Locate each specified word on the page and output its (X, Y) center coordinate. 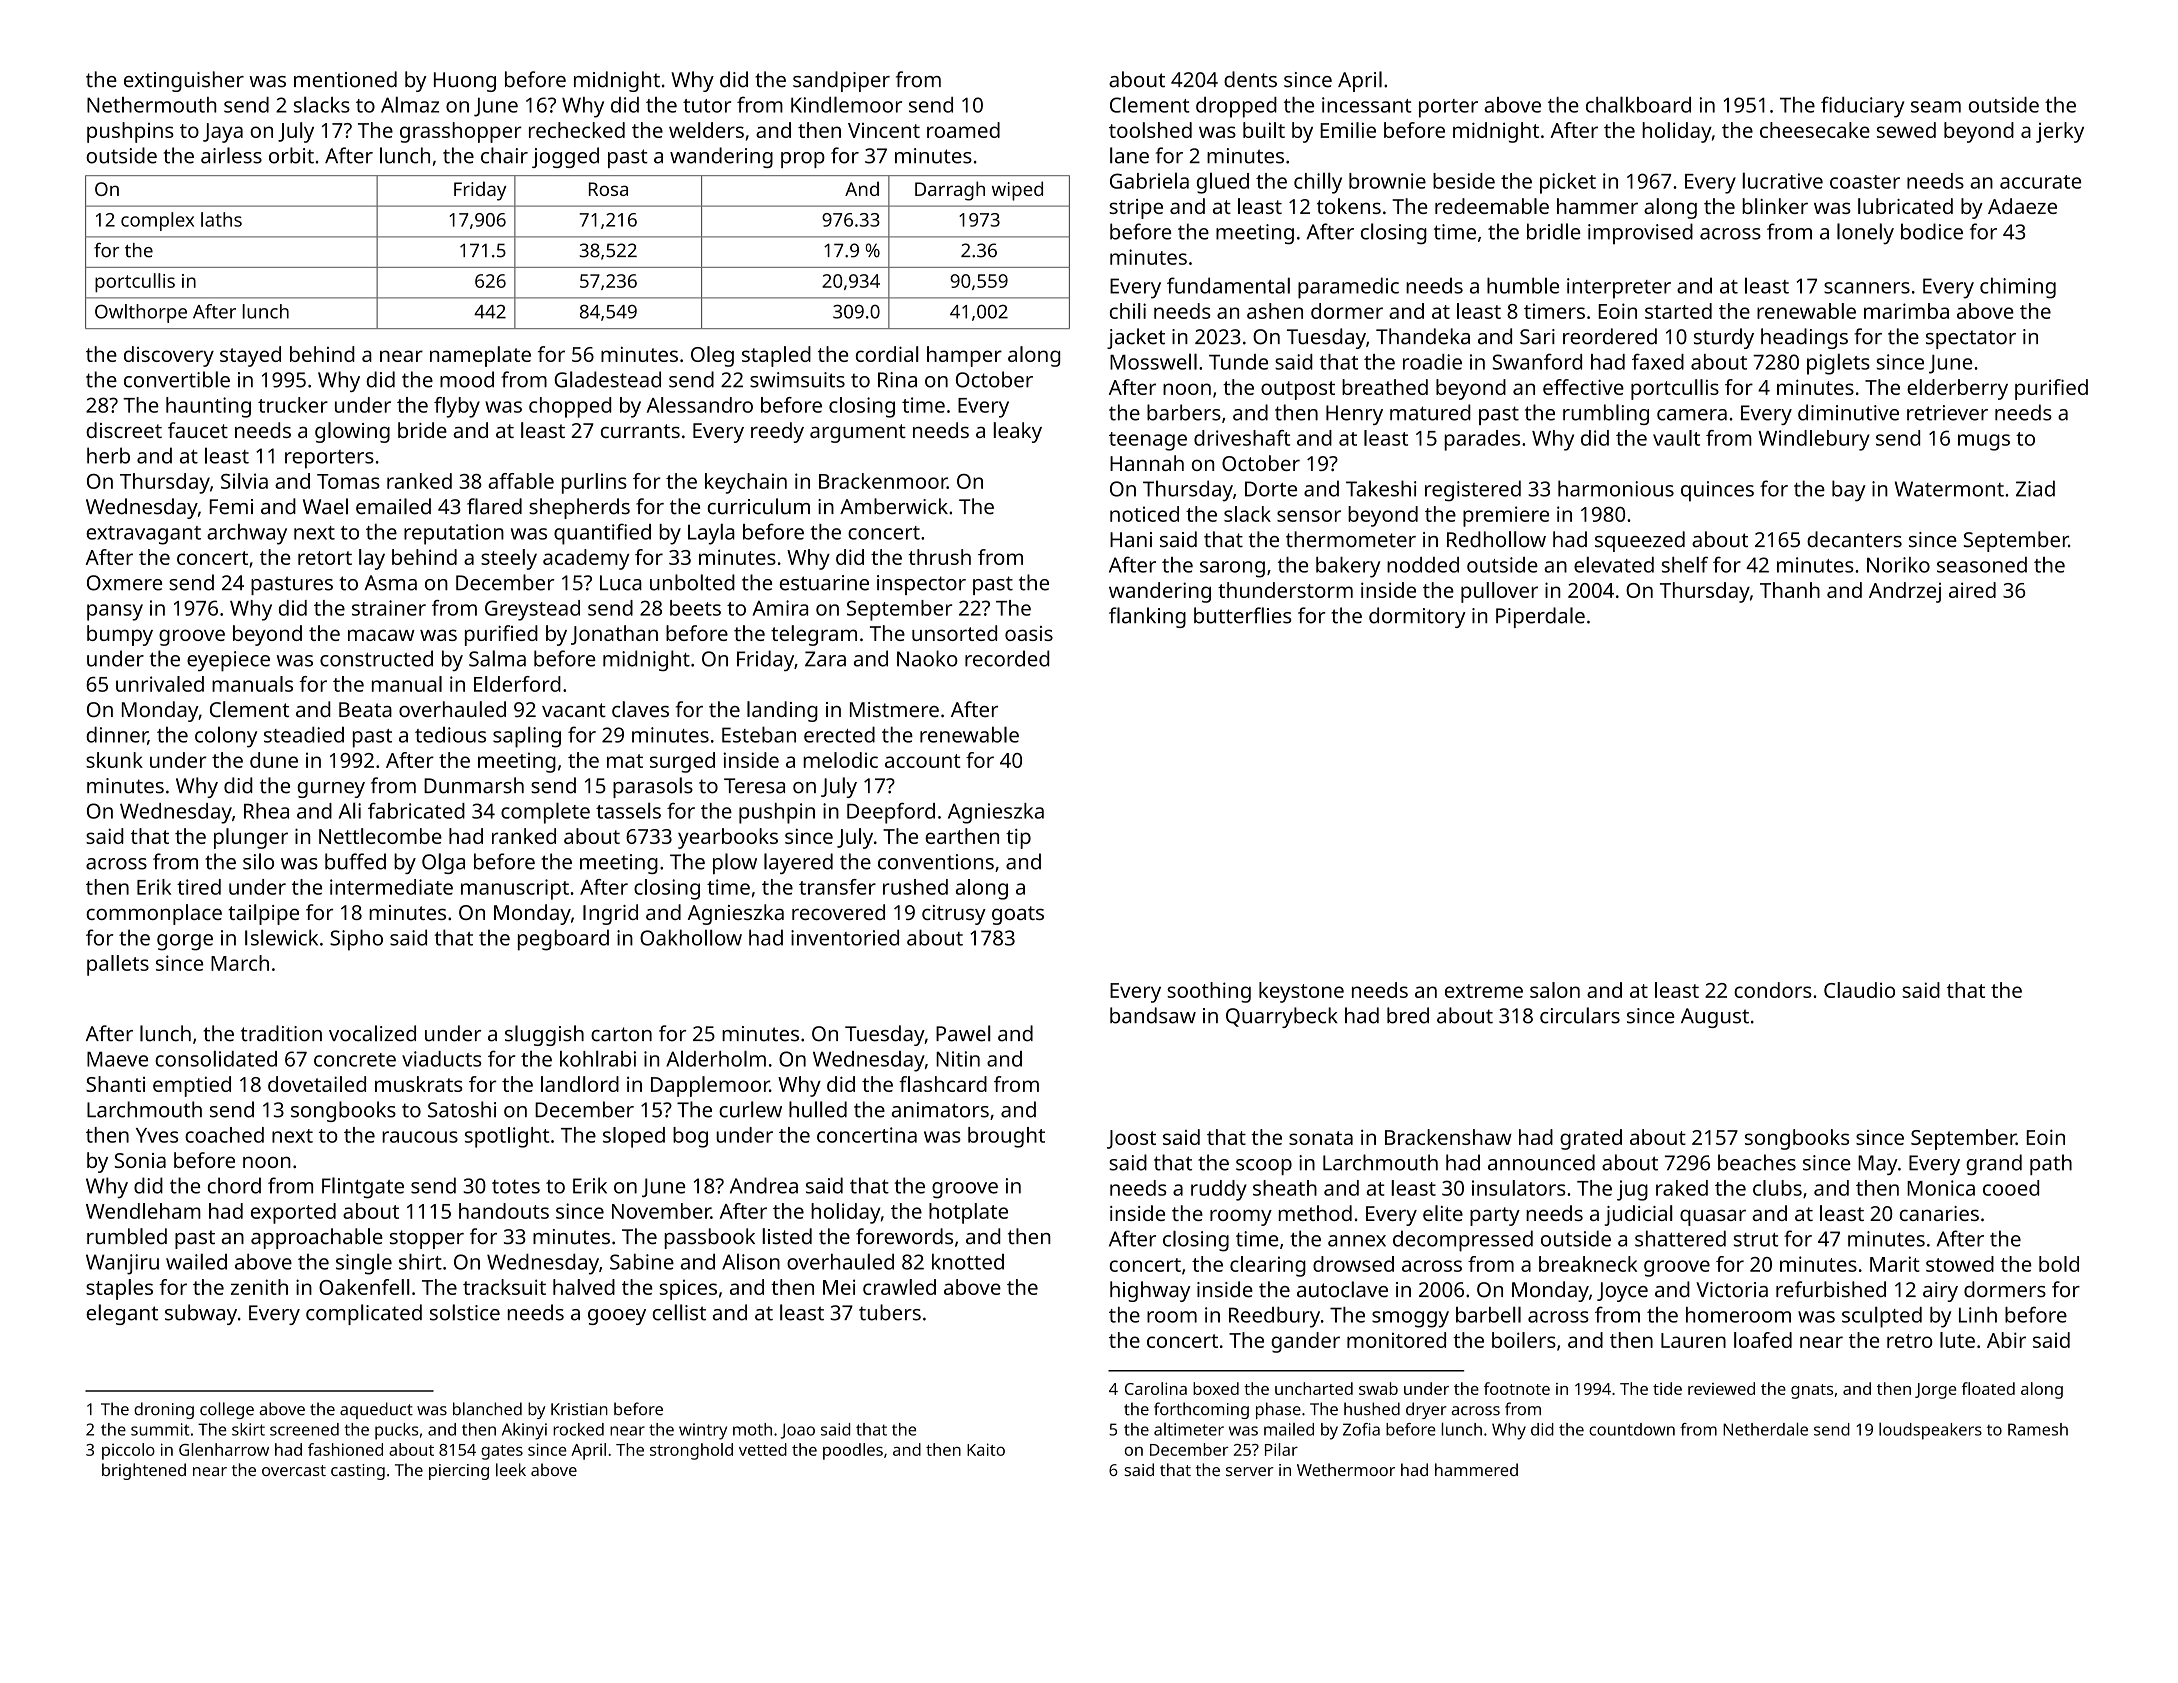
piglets (1838, 364)
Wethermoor (1346, 1469)
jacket (1136, 338)
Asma (390, 583)
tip (1018, 838)
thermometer (1351, 539)
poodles (853, 1451)
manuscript (515, 889)
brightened (144, 1471)
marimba (1906, 311)
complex (157, 221)
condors (1773, 990)
